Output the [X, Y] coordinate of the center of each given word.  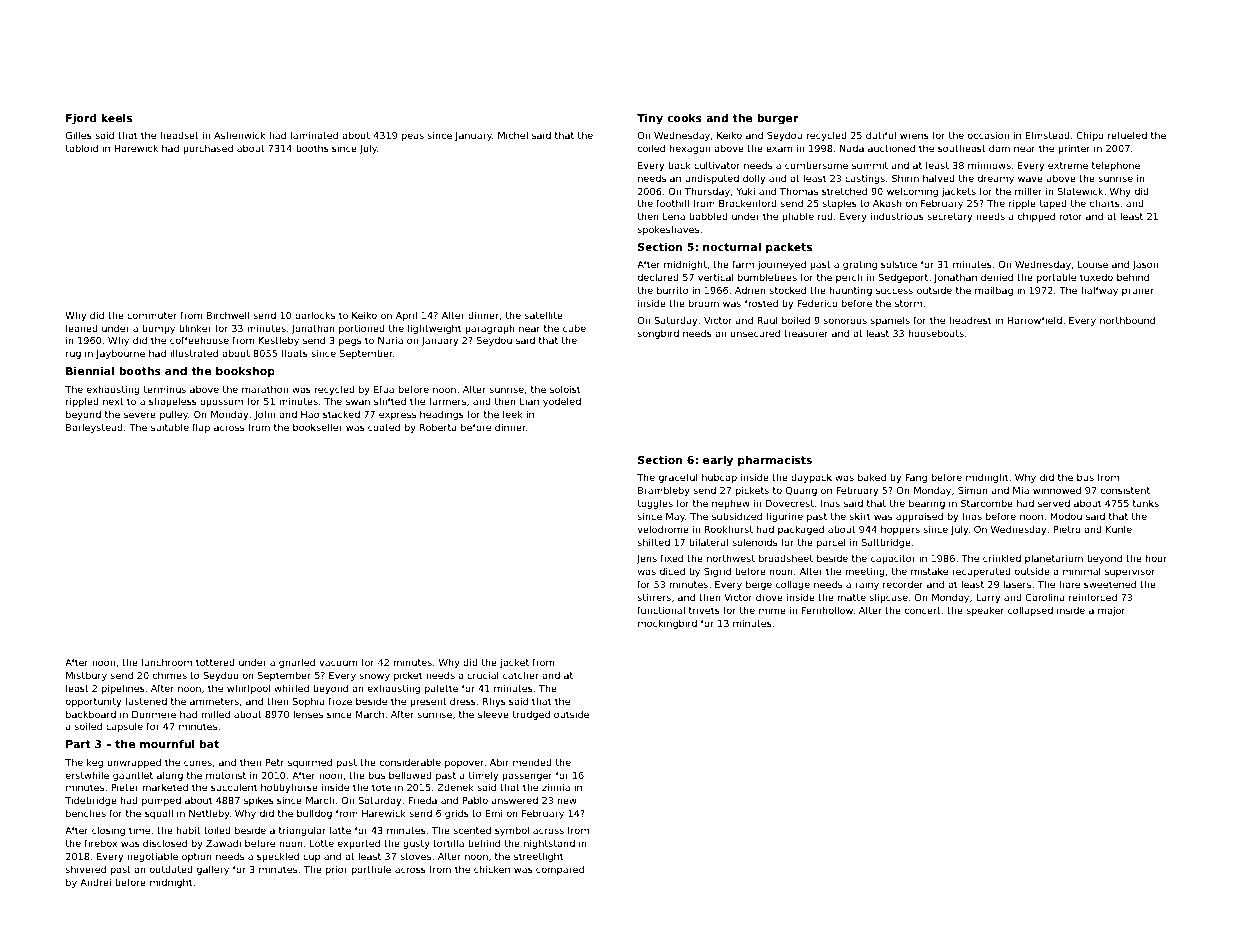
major [1111, 611]
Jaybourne [120, 354]
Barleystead [94, 428]
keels [116, 117]
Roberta [438, 427]
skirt [860, 516]
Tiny [650, 119]
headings [442, 415]
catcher [521, 675]
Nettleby [209, 814]
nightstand [549, 844]
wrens [914, 136]
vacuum [338, 663]
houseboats [936, 333]
